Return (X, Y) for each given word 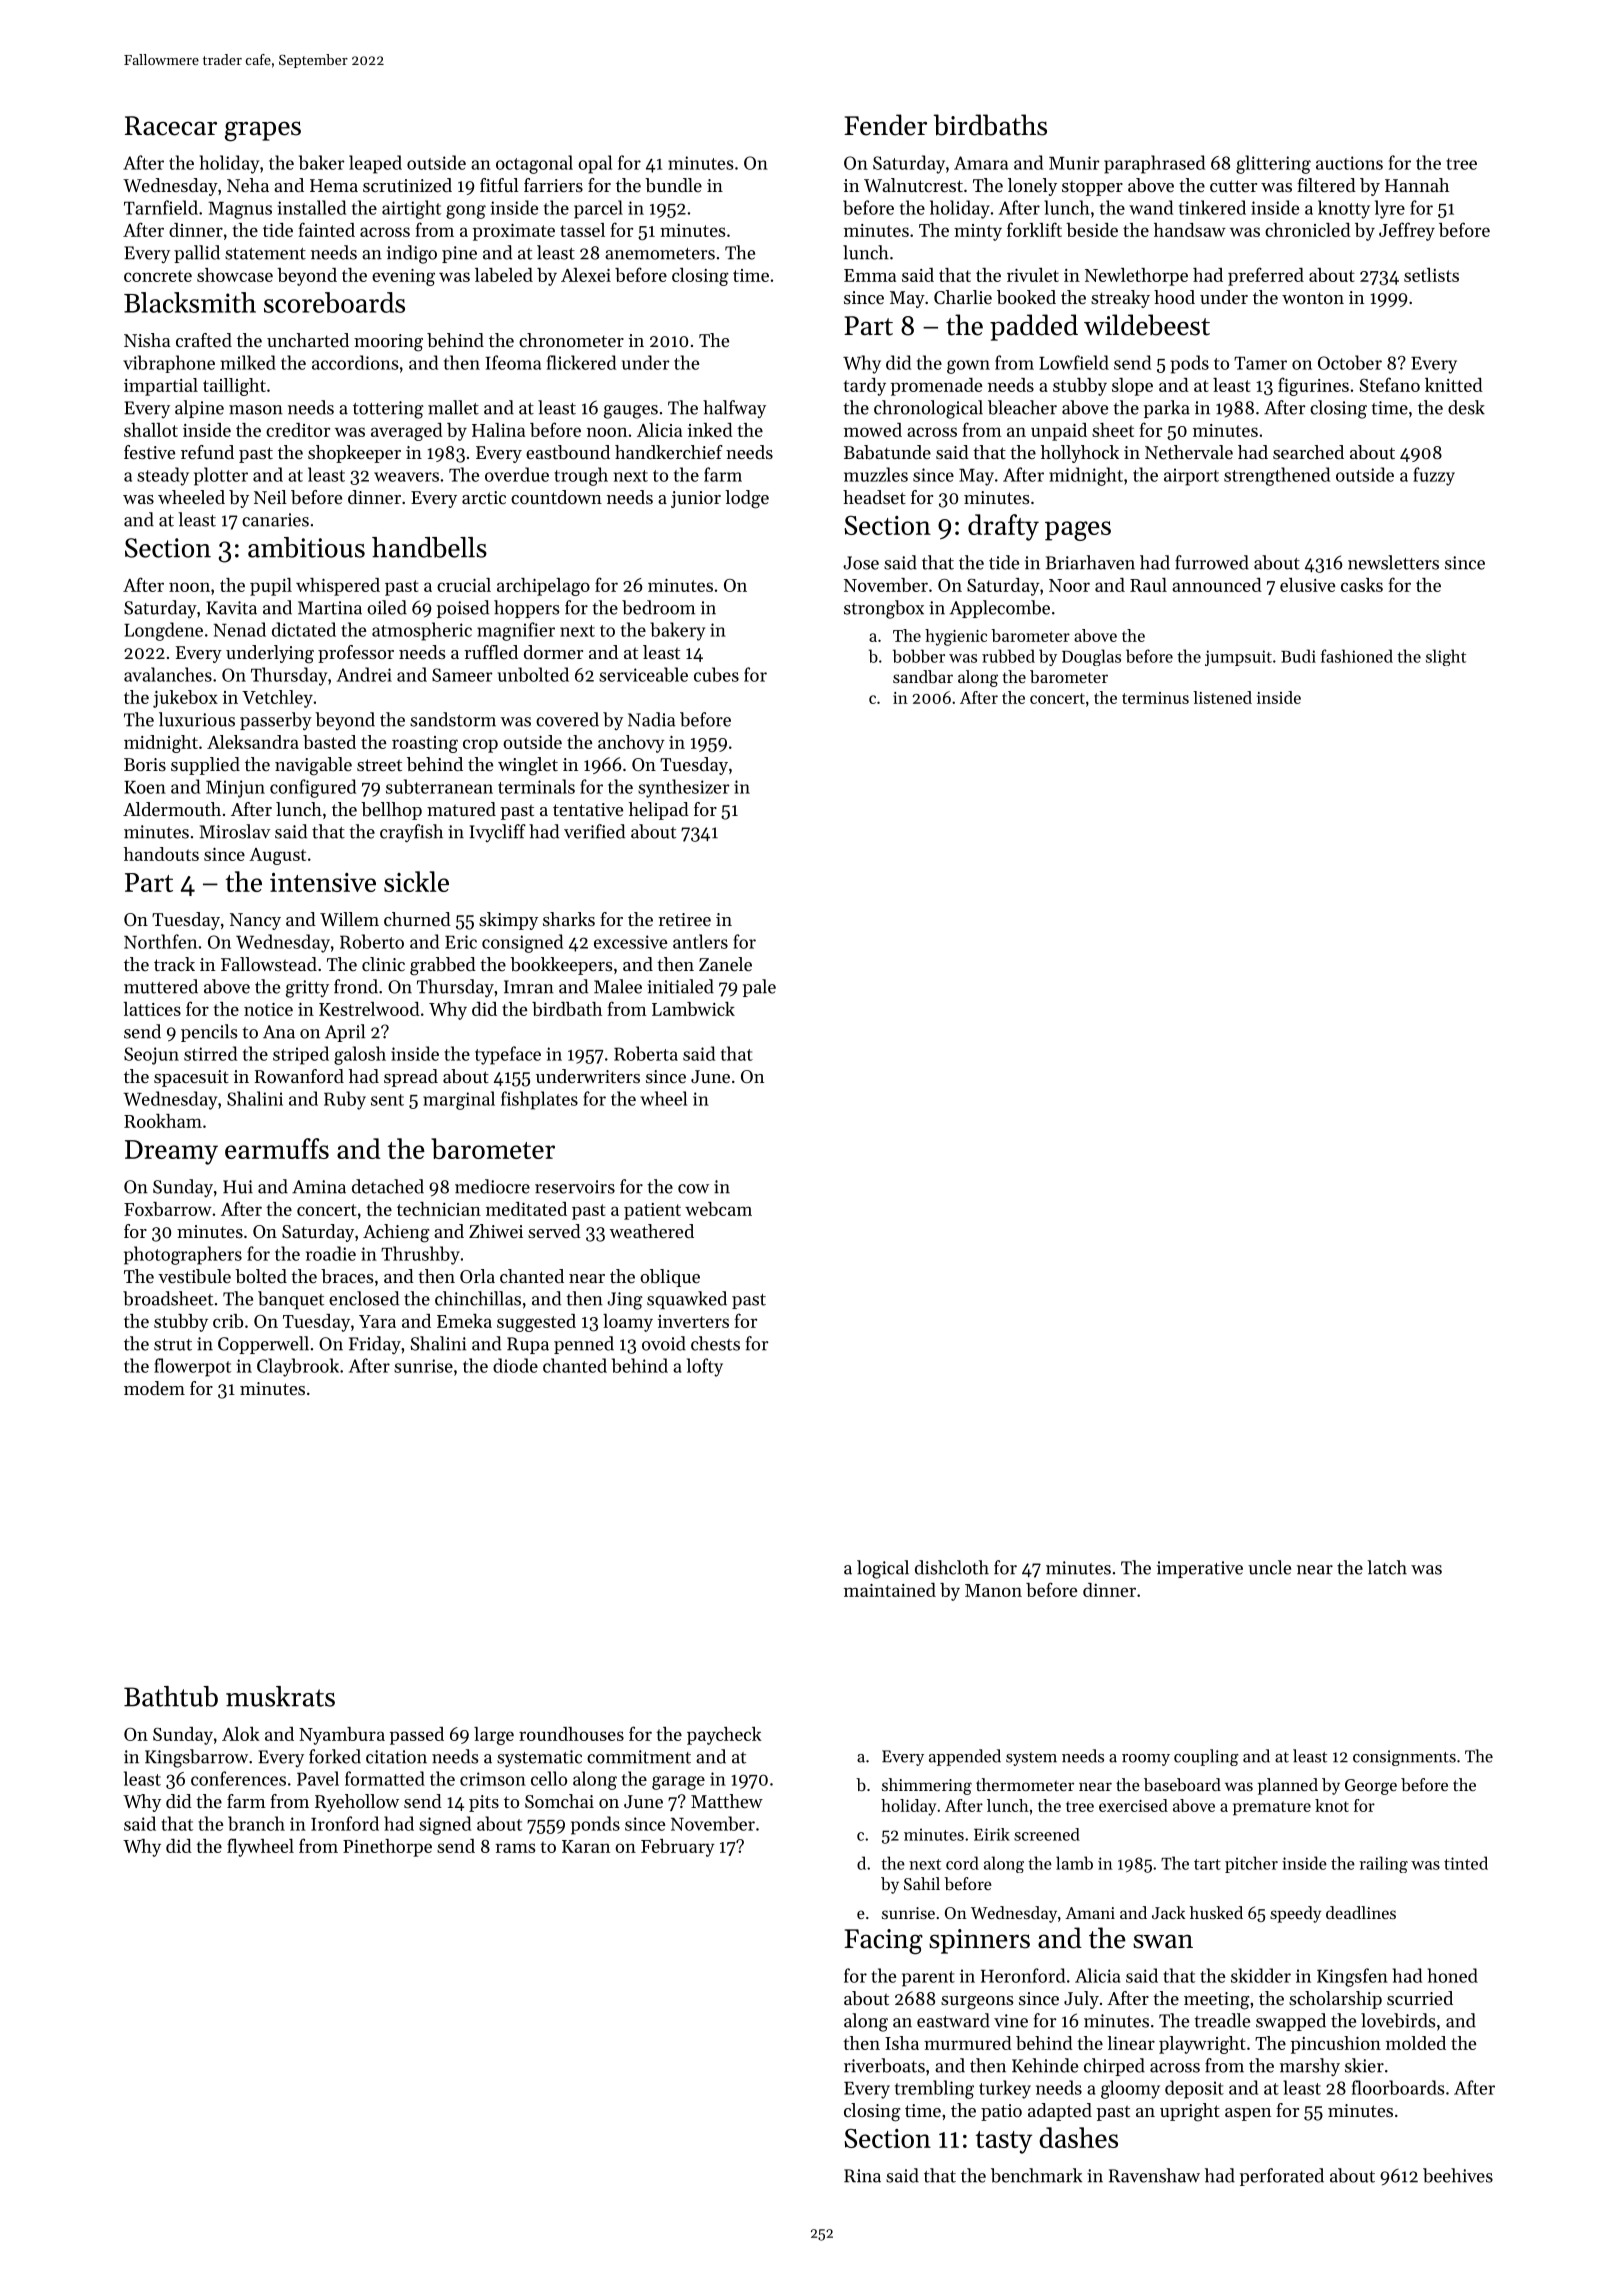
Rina (862, 2176)
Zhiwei (496, 1231)
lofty (705, 1367)
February (678, 1848)
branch (256, 1823)
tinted (1466, 1863)
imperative (1200, 1569)
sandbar (923, 676)
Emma (870, 275)
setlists (1431, 275)
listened (1222, 697)
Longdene (163, 631)
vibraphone (169, 364)
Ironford (345, 1823)
